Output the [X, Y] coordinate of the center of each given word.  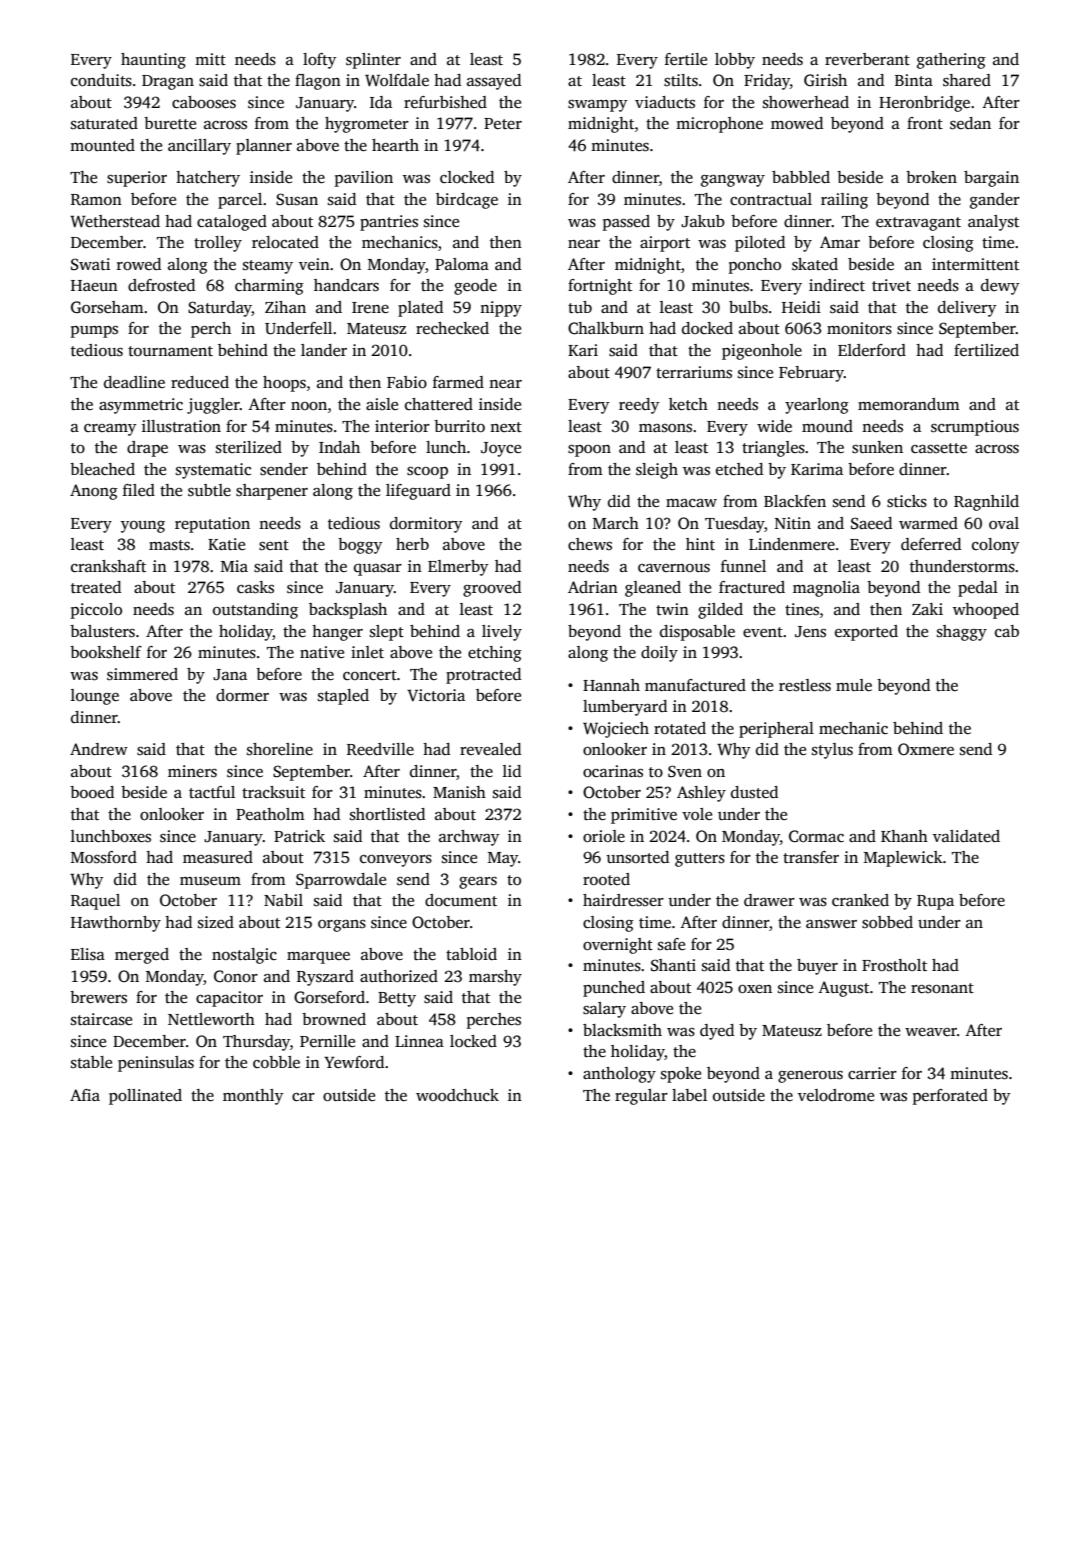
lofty [319, 61]
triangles [773, 449]
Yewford [354, 1062]
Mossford [104, 857]
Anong [94, 492]
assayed [494, 82]
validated [966, 836]
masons [665, 428]
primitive [644, 816]
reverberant [867, 59]
